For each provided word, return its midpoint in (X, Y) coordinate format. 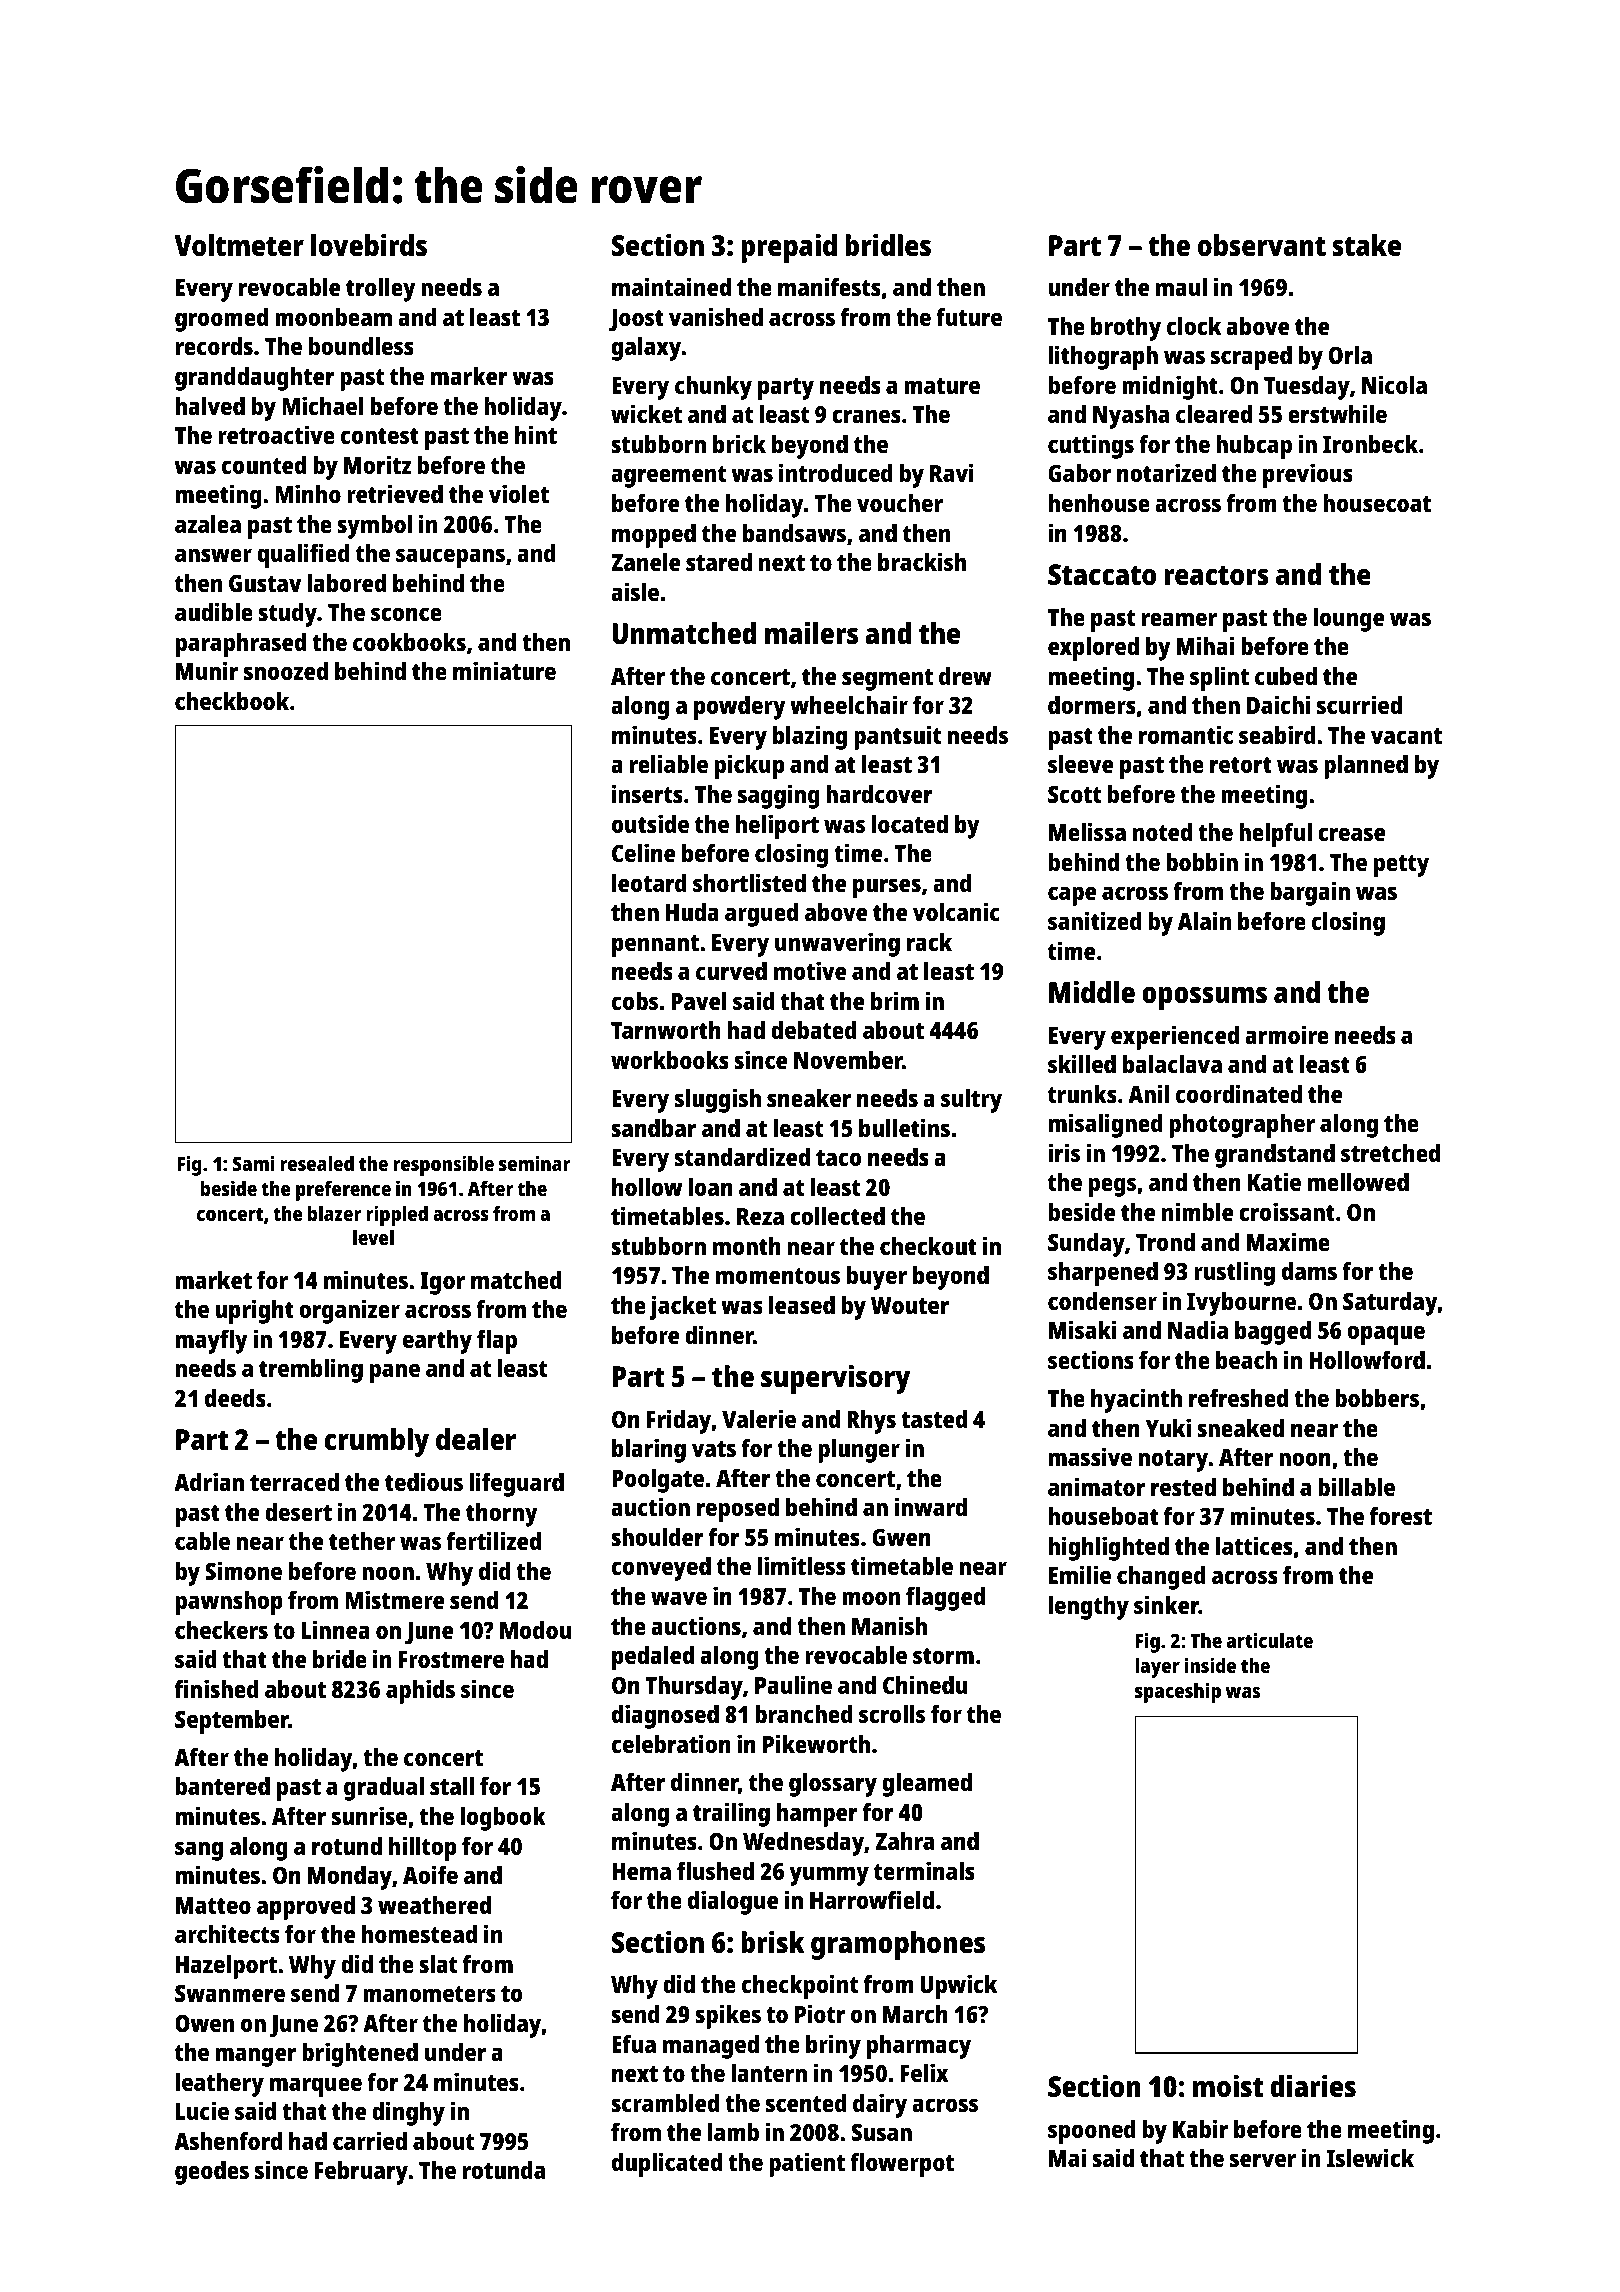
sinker (1166, 1604)
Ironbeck (1370, 444)
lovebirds (369, 245)
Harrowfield (872, 1899)
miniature (504, 670)
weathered (434, 1905)
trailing (731, 1814)
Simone (243, 1570)
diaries (1313, 2086)
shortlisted (749, 882)
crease (1351, 834)
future (969, 317)
